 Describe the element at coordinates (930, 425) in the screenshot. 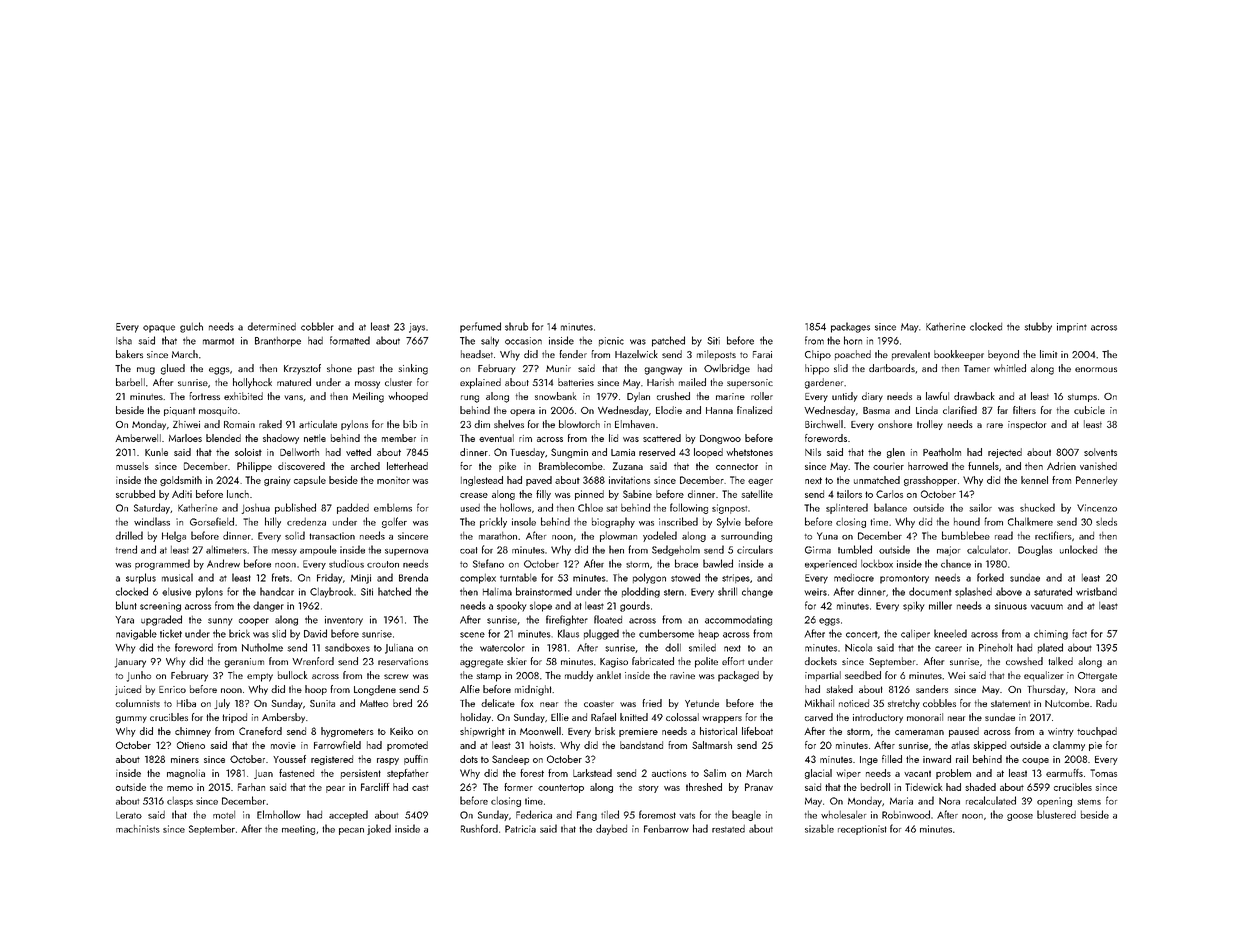

I see `trolley` at that location.
